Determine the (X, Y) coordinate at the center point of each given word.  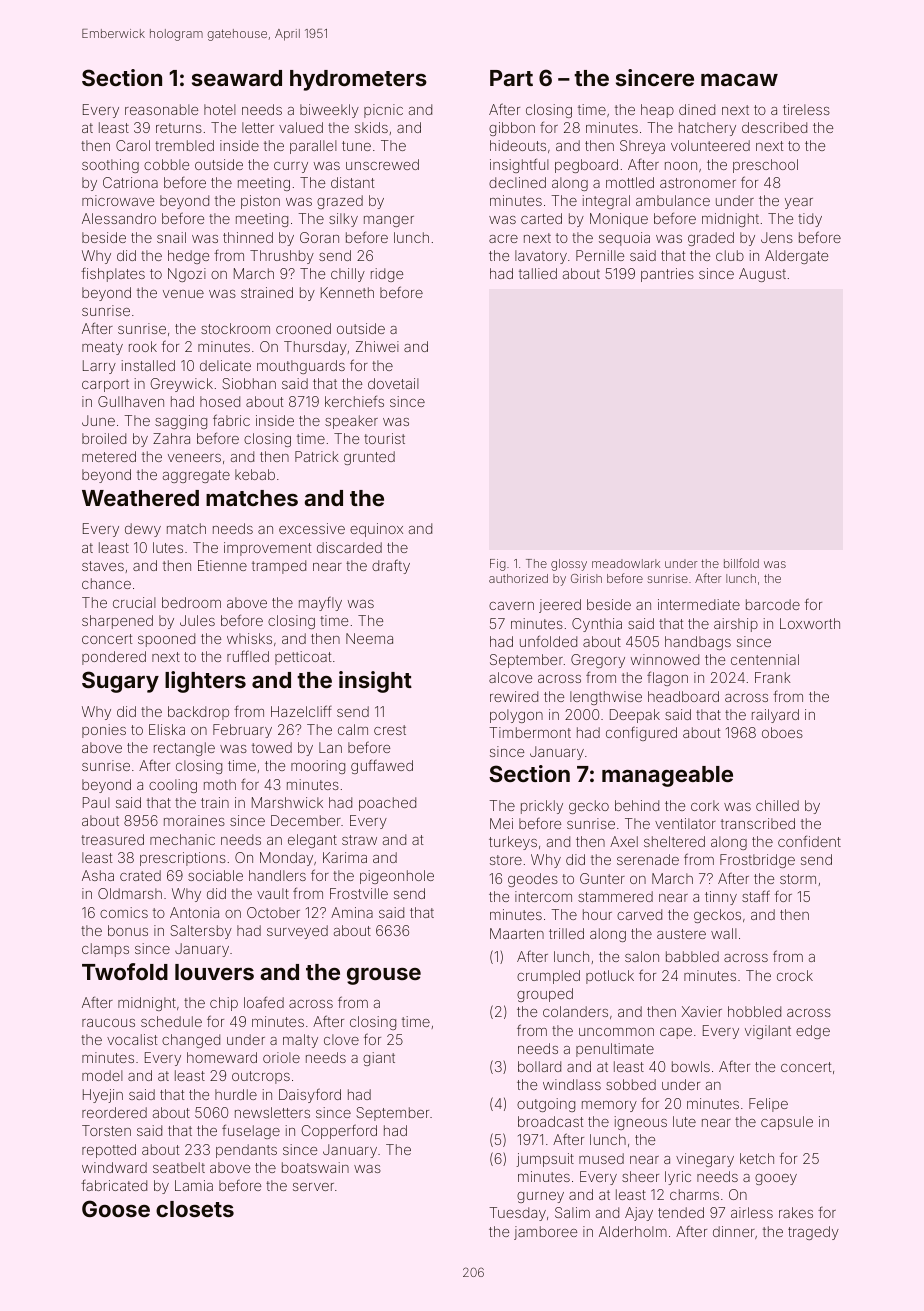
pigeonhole (397, 877)
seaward (237, 78)
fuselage (251, 1131)
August (762, 275)
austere (681, 934)
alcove (510, 677)
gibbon (512, 129)
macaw (739, 79)
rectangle (184, 749)
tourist (384, 438)
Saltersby (201, 932)
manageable (667, 776)
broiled (104, 438)
